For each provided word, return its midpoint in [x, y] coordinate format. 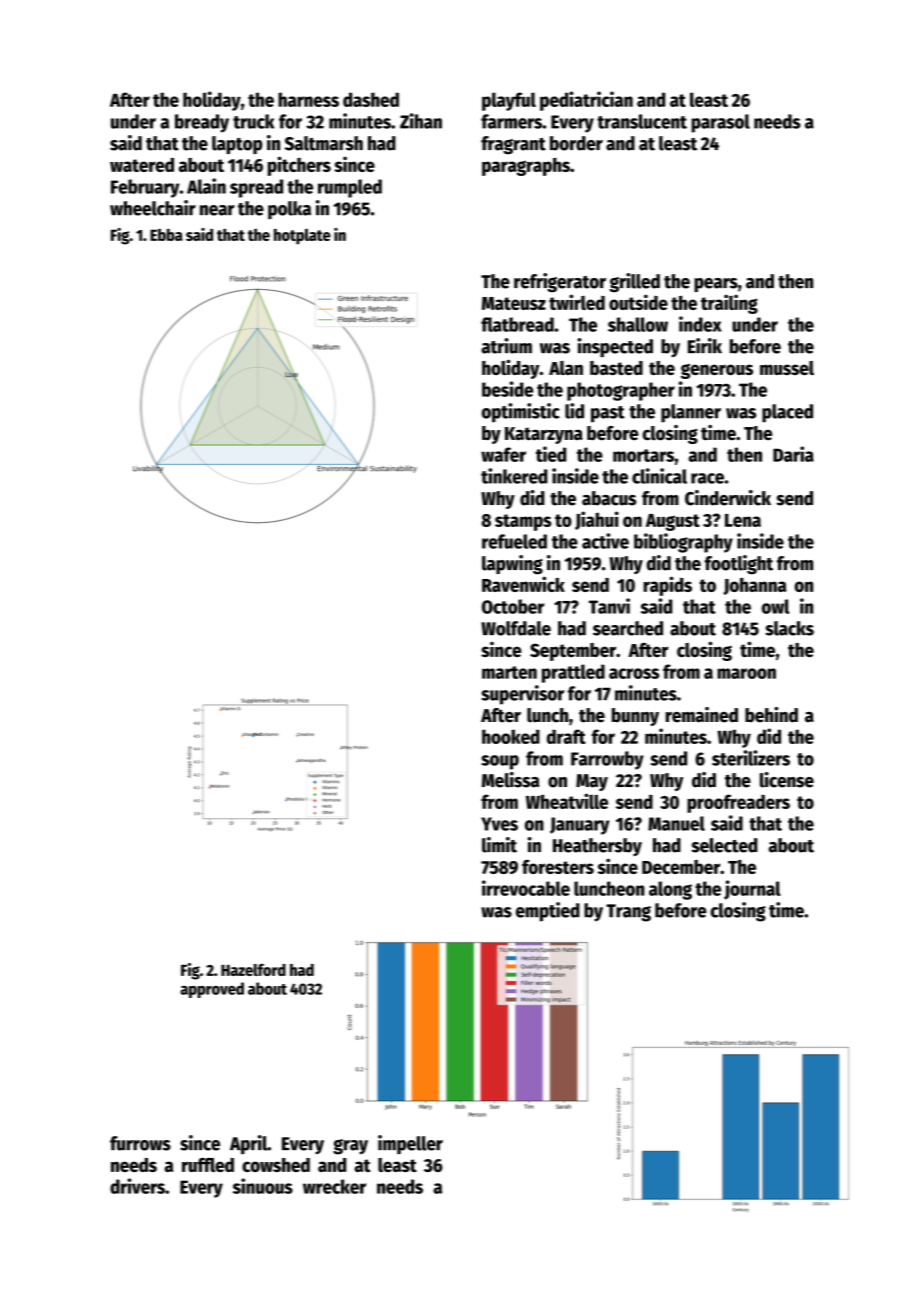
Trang [628, 913]
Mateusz [514, 303]
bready [202, 123]
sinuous [263, 1186]
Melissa [511, 780]
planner [691, 413]
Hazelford [253, 970]
